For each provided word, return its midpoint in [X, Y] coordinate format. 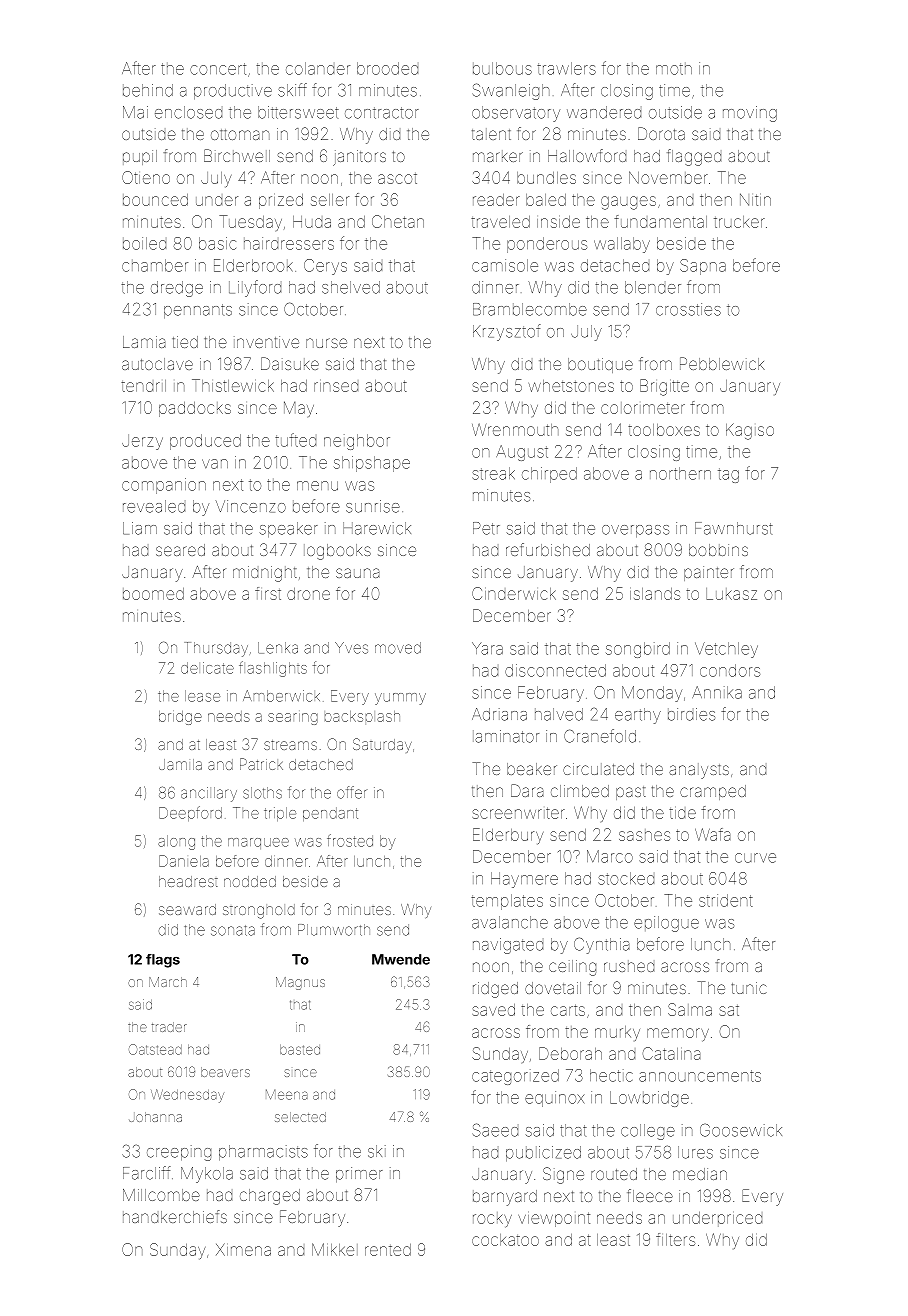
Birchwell [237, 155]
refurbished [548, 549]
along [176, 842]
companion [164, 486]
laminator [506, 736]
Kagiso [750, 431]
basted [300, 1050]
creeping [179, 1153]
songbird [638, 650]
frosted [350, 840]
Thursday [216, 649]
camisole [505, 265]
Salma [690, 1009]
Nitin [755, 199]
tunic [749, 988]
